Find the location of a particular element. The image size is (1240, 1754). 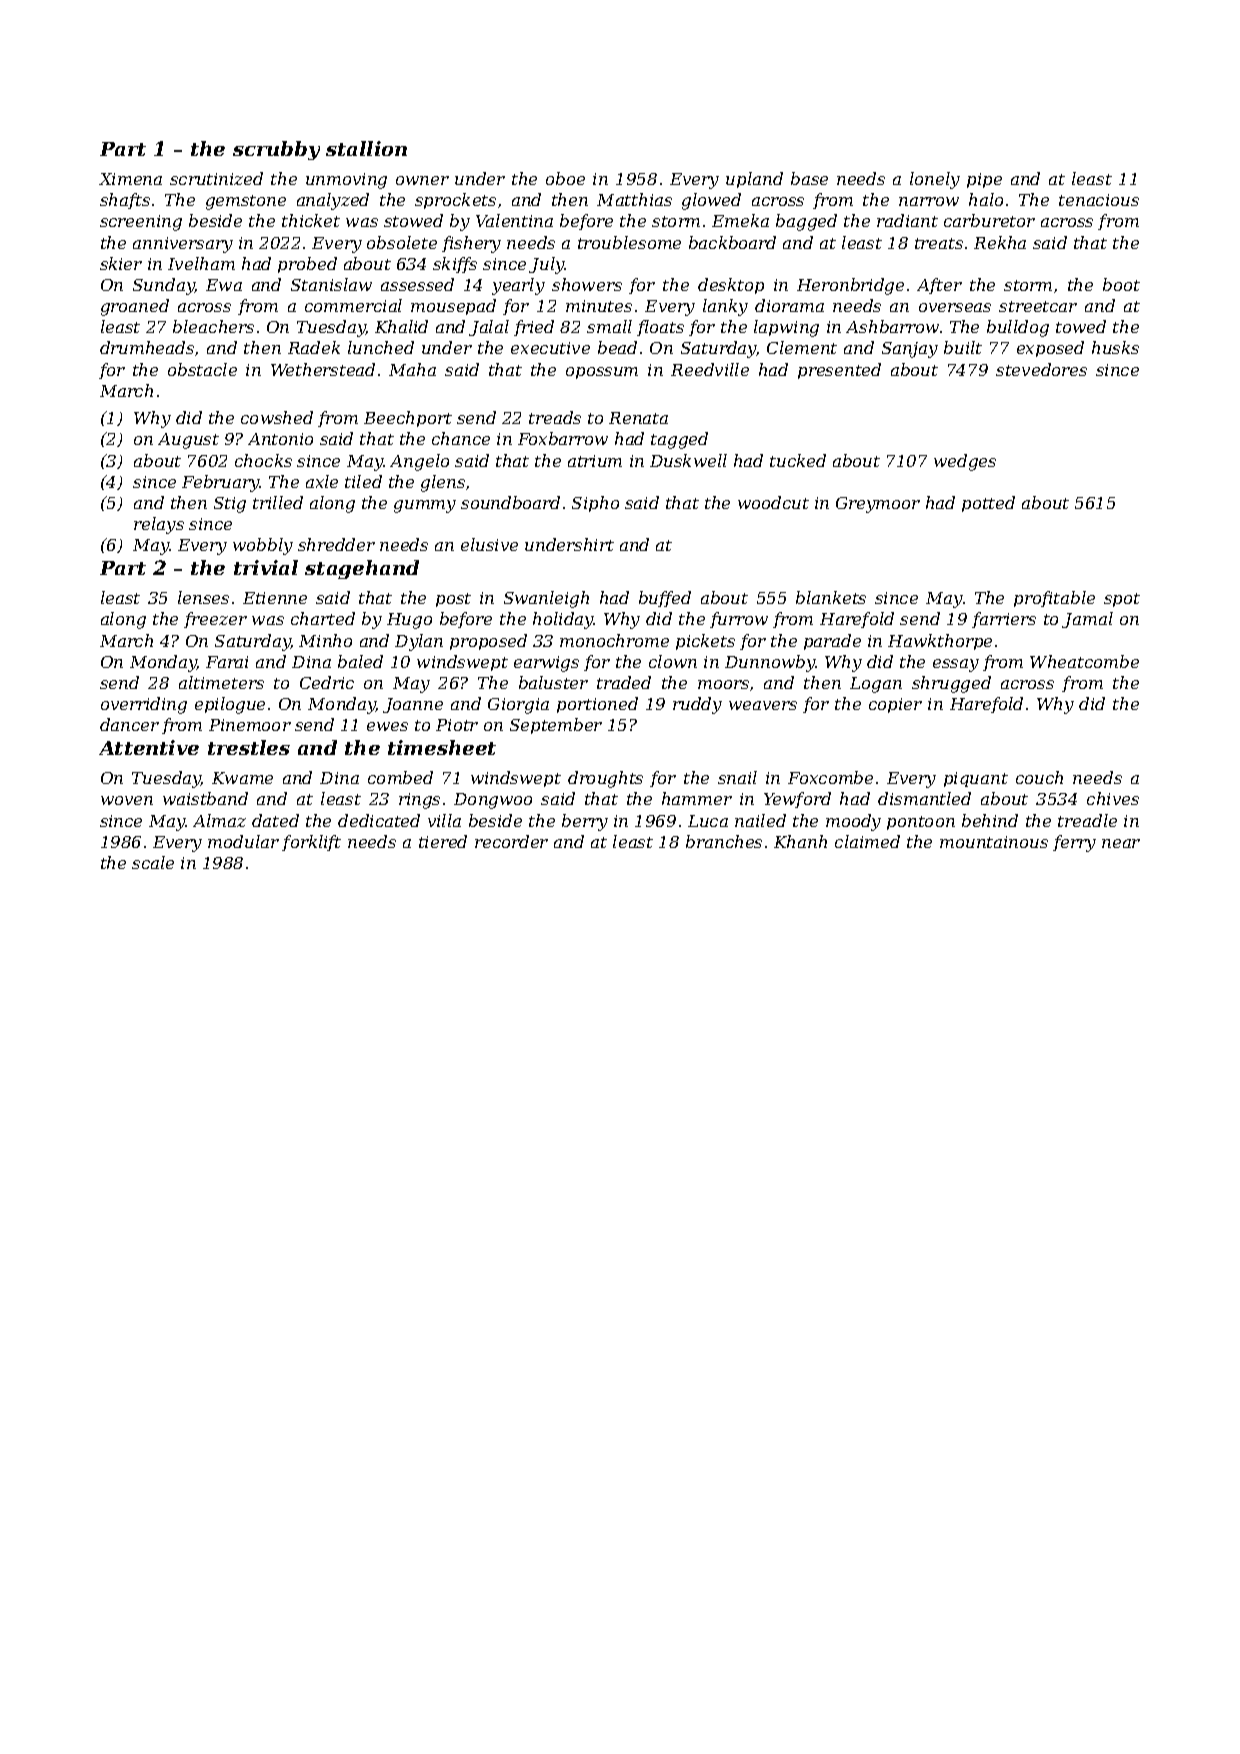

thicket is located at coordinates (311, 220).
